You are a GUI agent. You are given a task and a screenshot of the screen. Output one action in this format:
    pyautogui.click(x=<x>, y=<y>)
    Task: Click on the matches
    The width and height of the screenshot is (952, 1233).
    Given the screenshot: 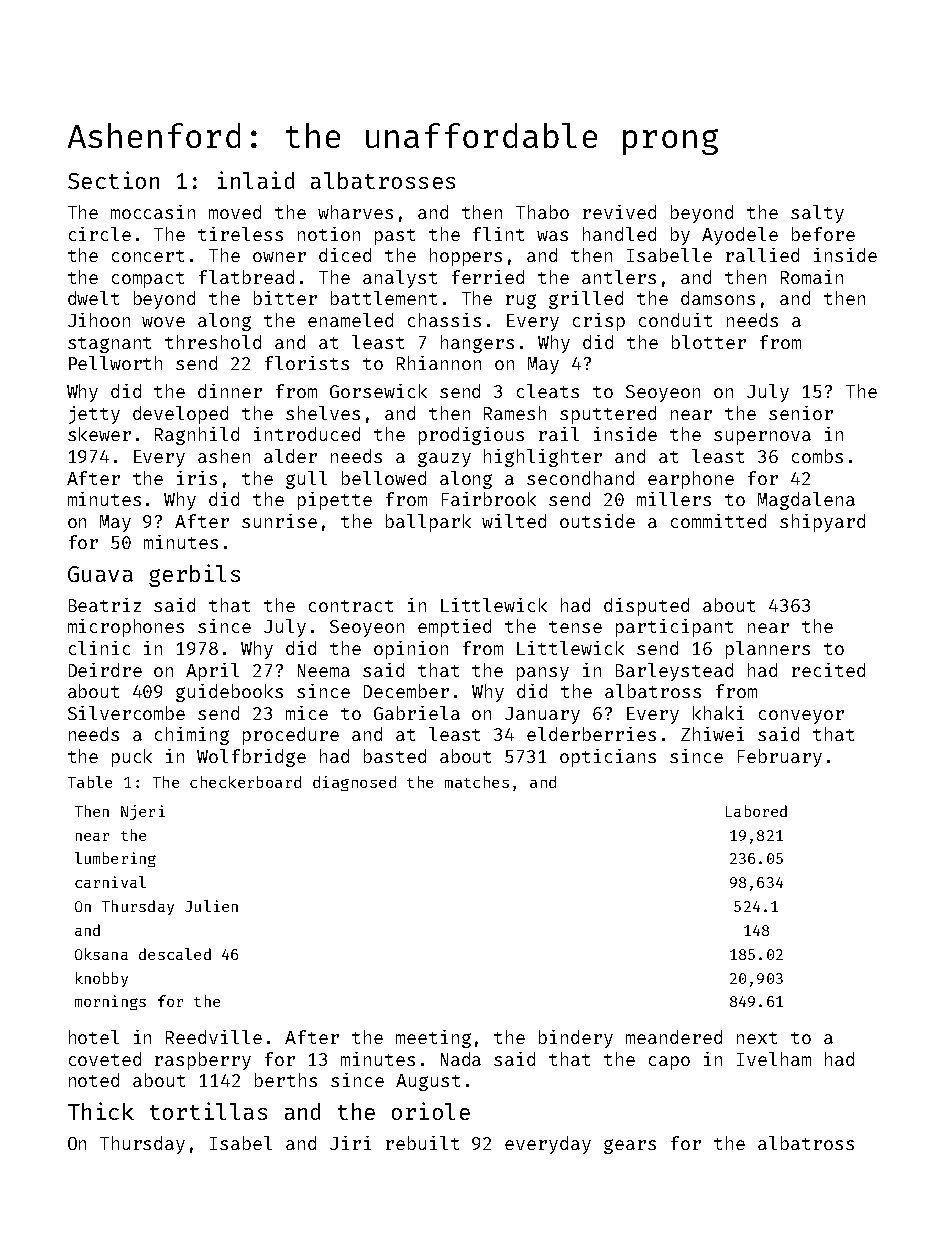 What is the action you would take?
    pyautogui.click(x=477, y=782)
